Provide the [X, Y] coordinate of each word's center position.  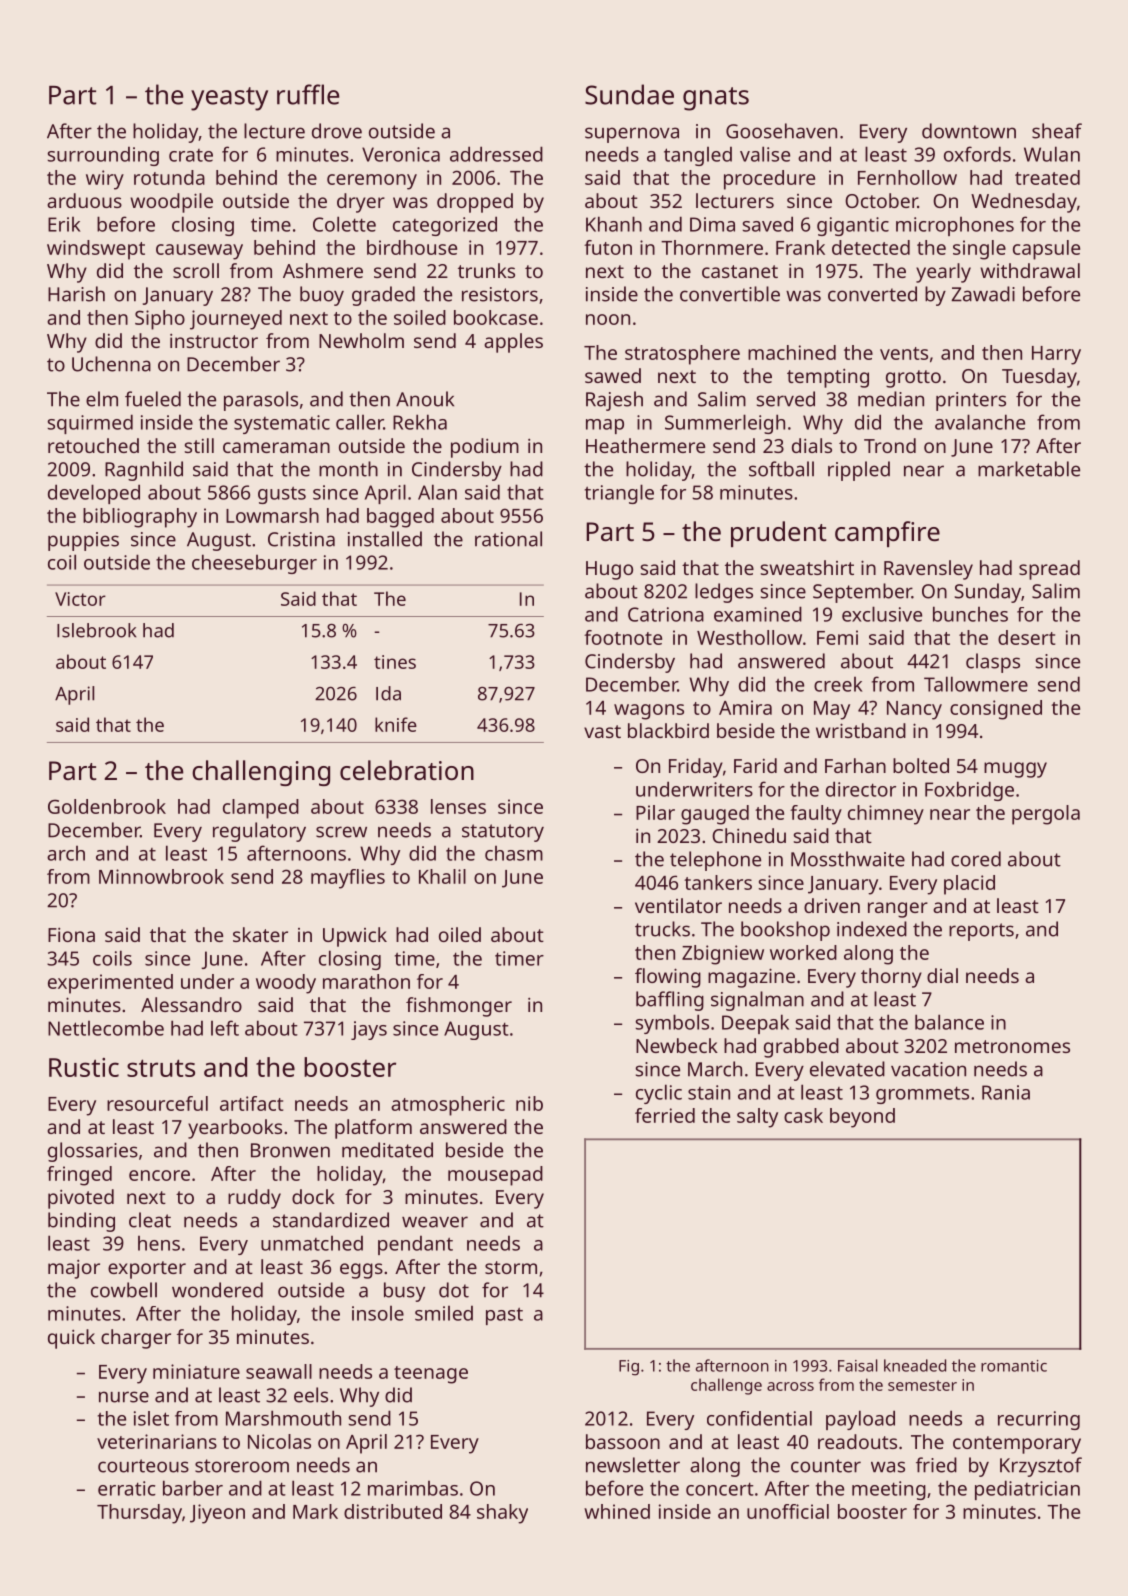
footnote [623, 637]
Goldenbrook [107, 806]
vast [602, 731]
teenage [431, 1375]
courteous [143, 1466]
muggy [1015, 770]
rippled [859, 471]
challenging [261, 773]
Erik [64, 224]
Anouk [425, 399]
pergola [1046, 815]
